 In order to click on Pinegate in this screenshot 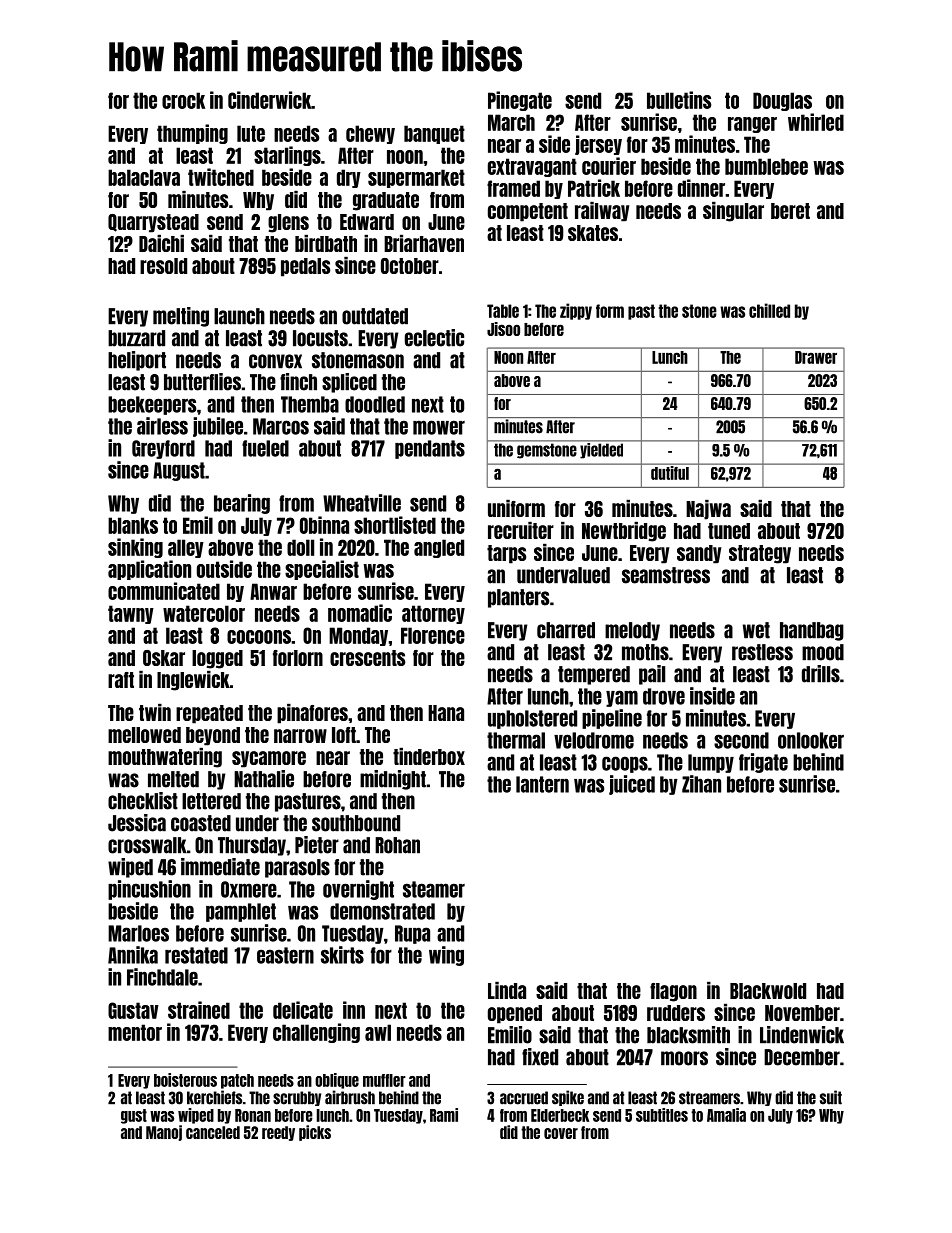, I will do `click(520, 101)`.
